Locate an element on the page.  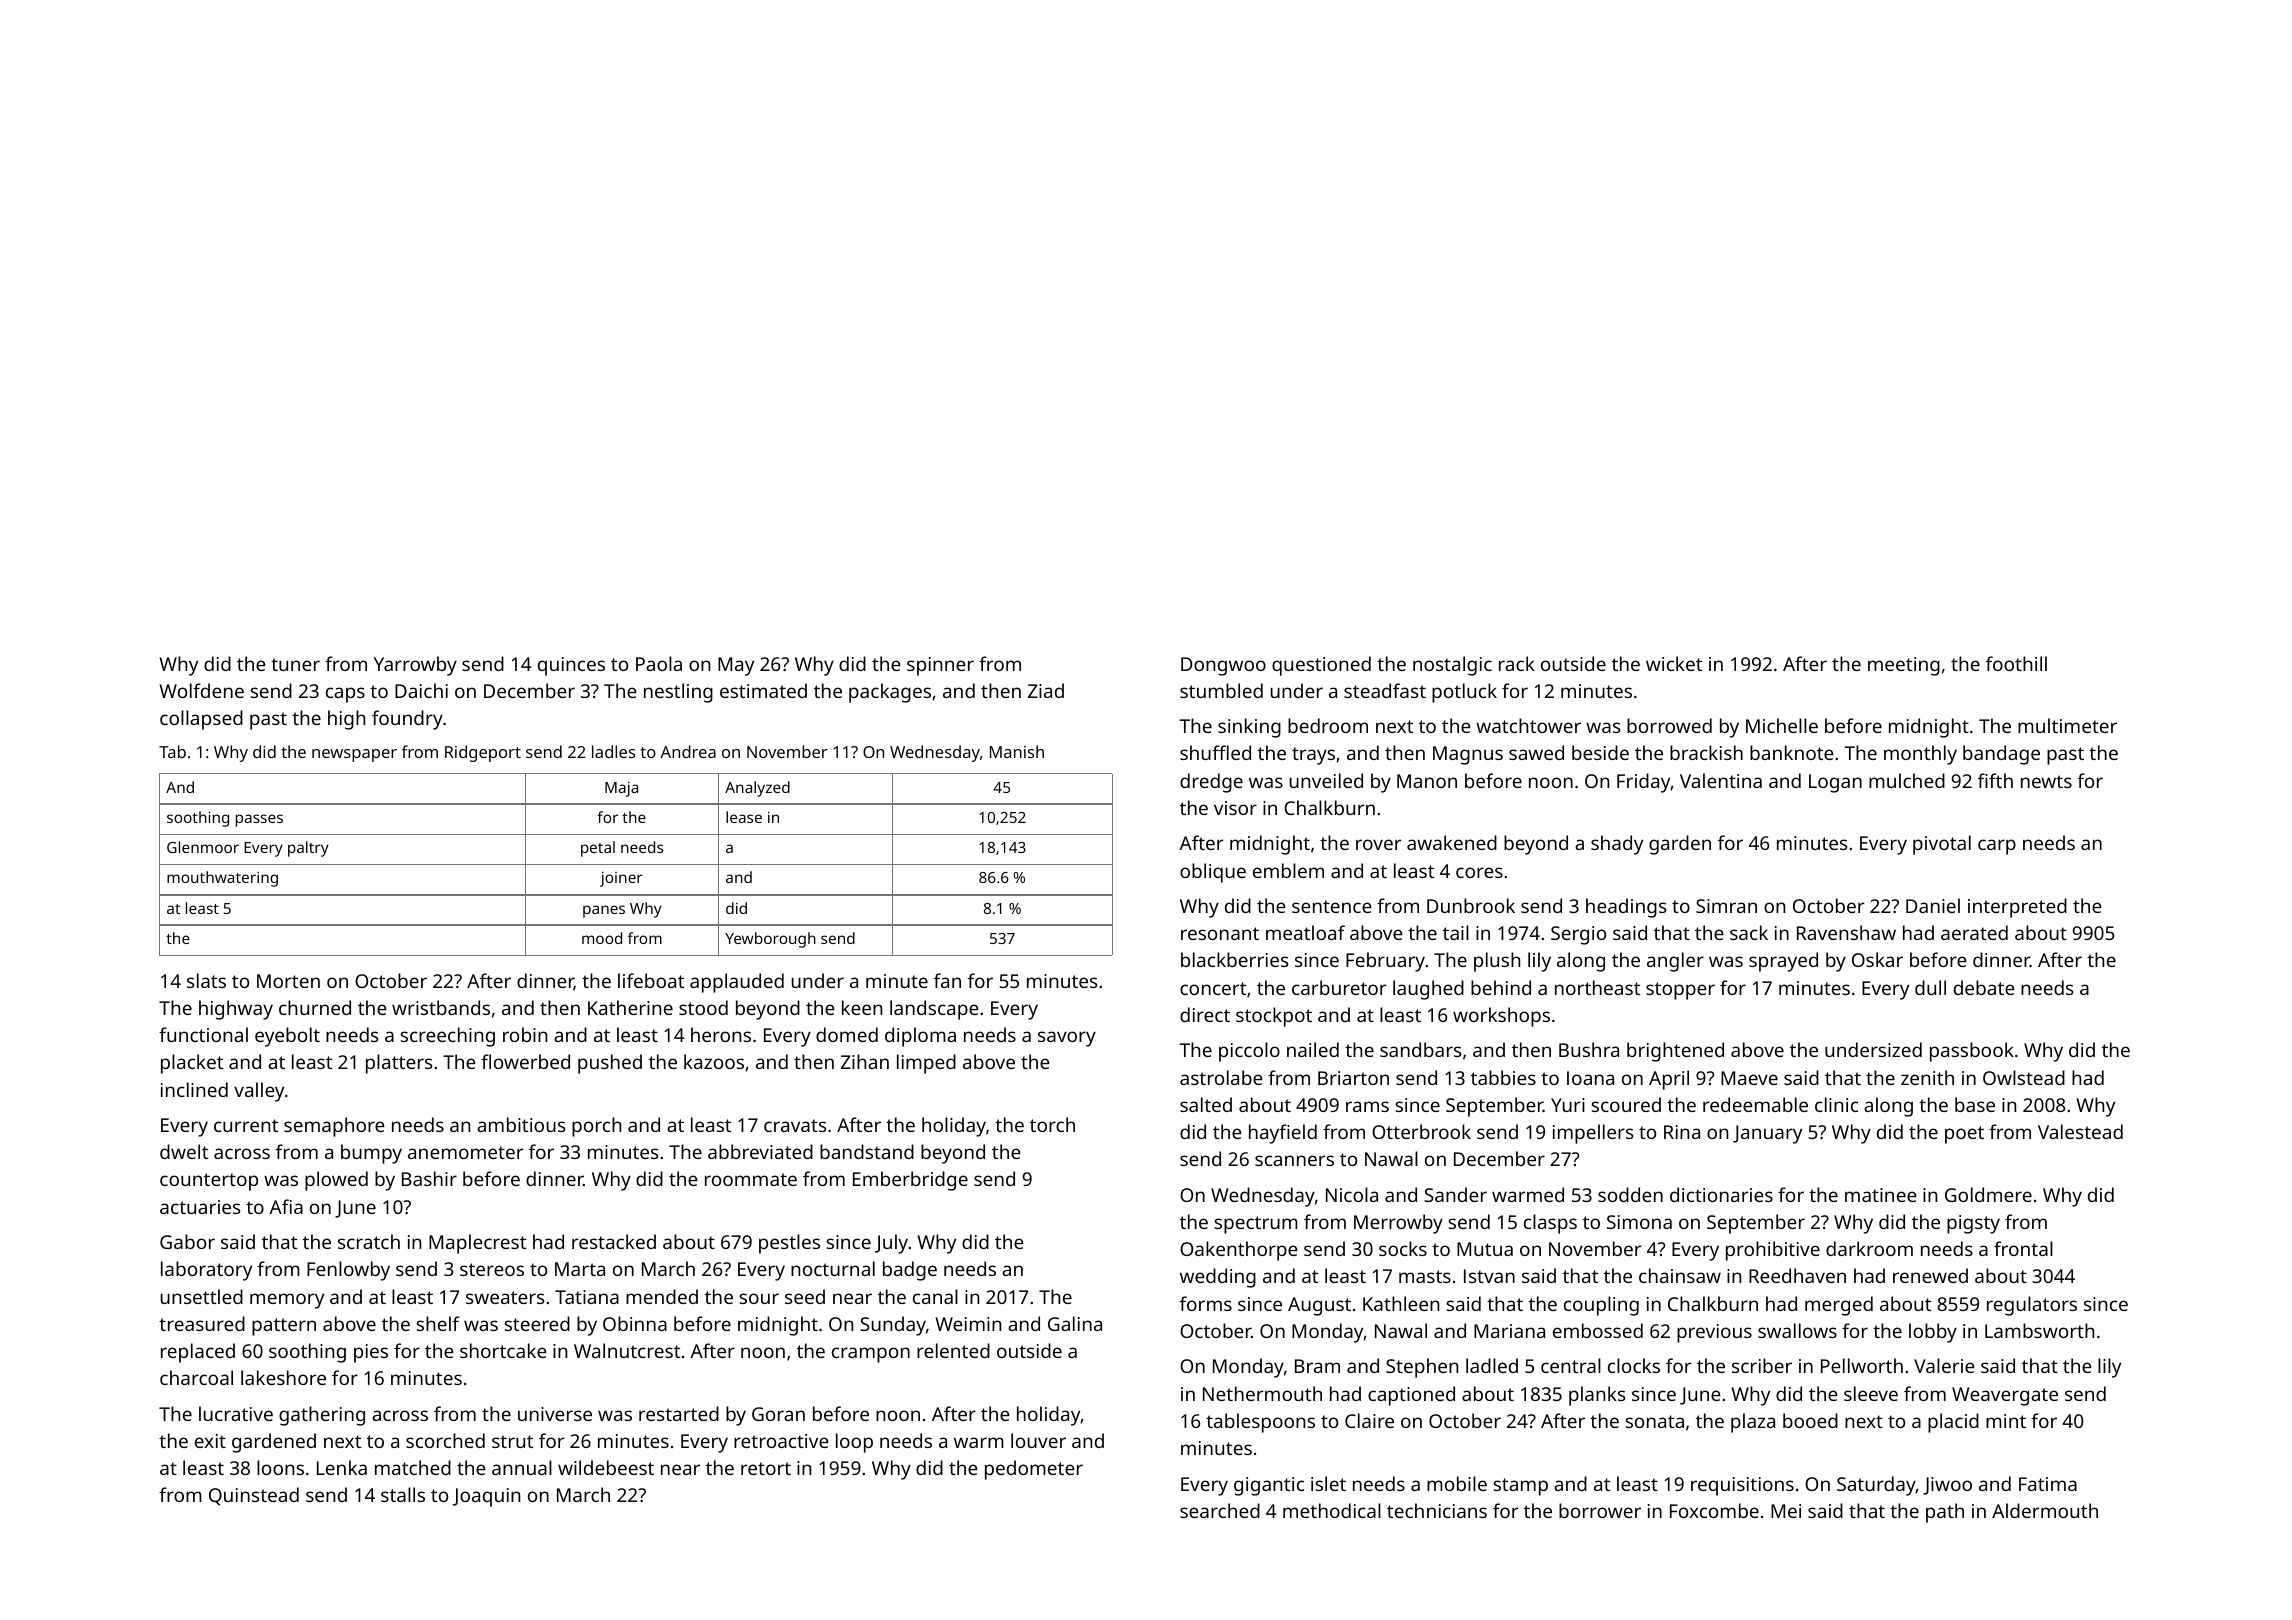
aerated is located at coordinates (1974, 932).
